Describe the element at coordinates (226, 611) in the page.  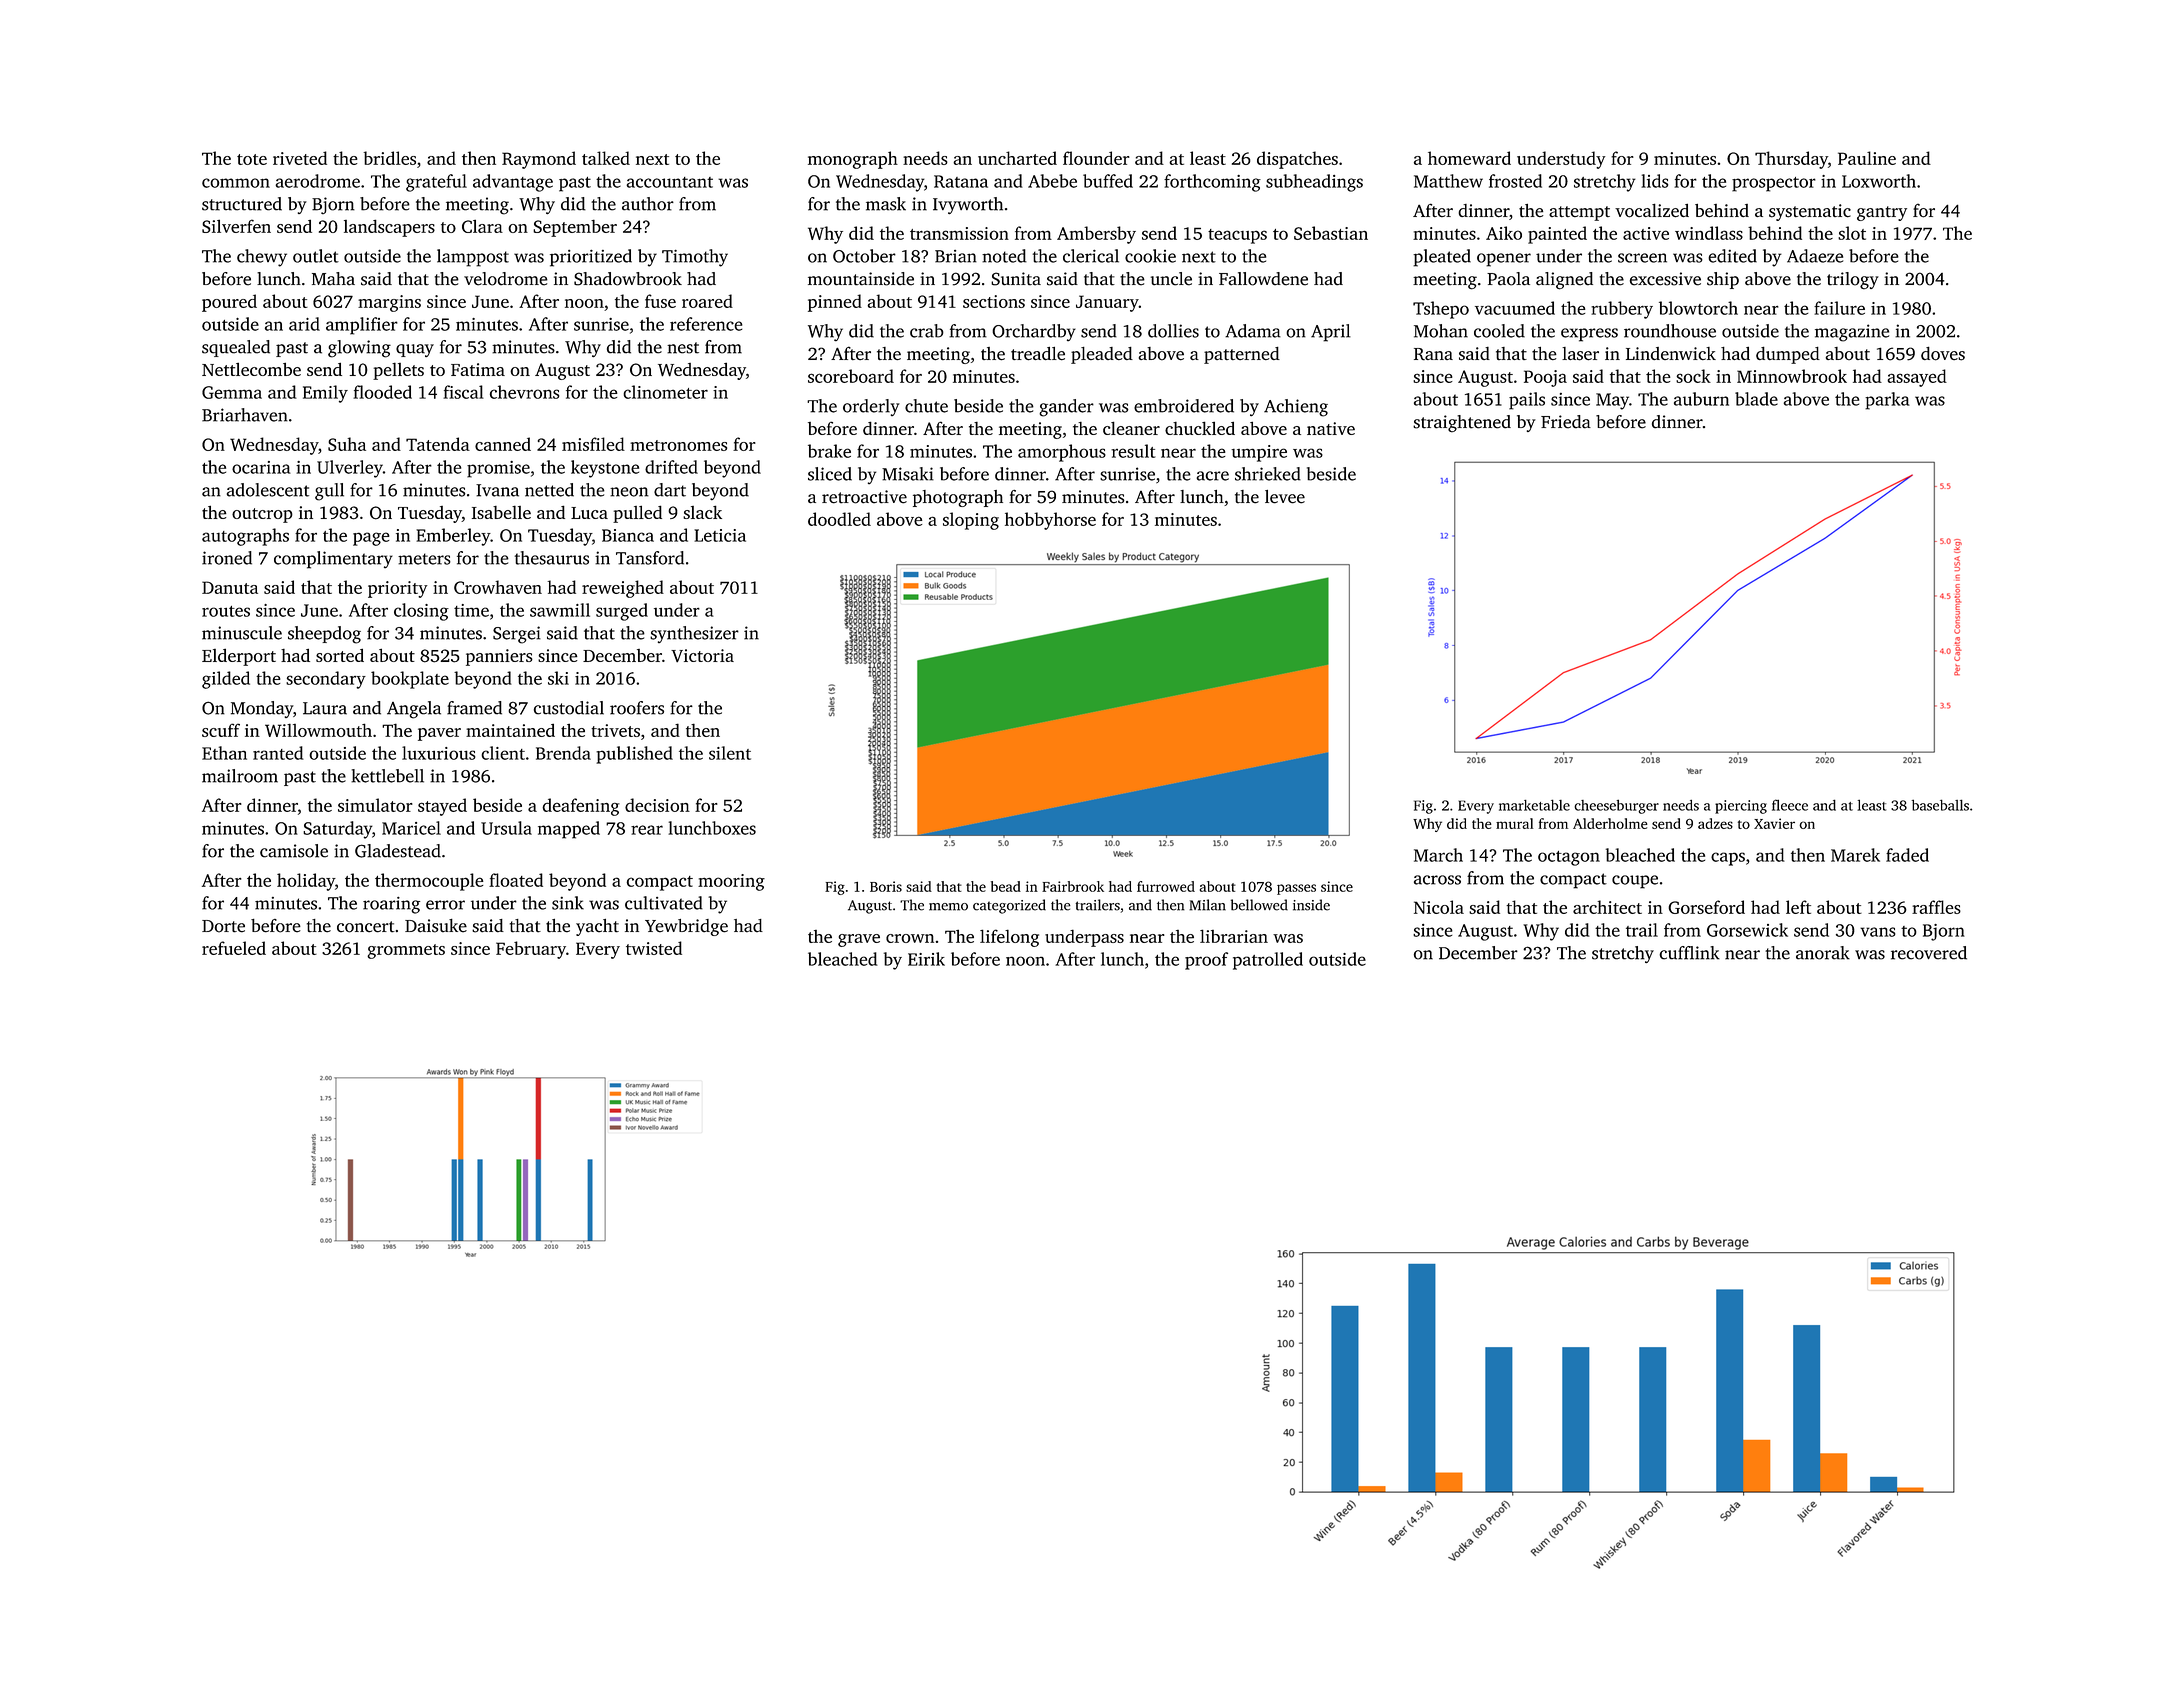
I see `routes` at that location.
